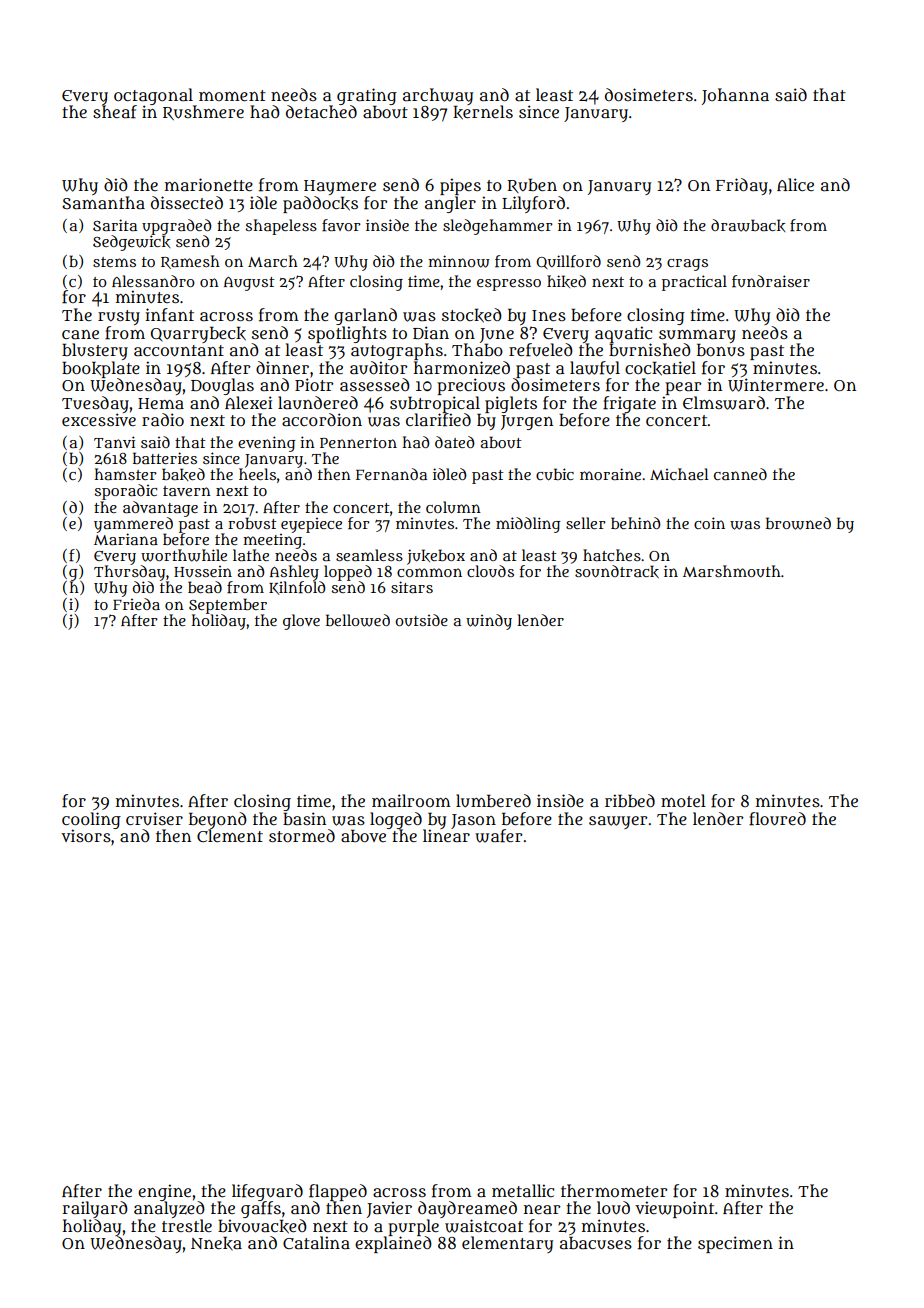  What do you see at coordinates (232, 95) in the screenshot?
I see `moment` at bounding box center [232, 95].
